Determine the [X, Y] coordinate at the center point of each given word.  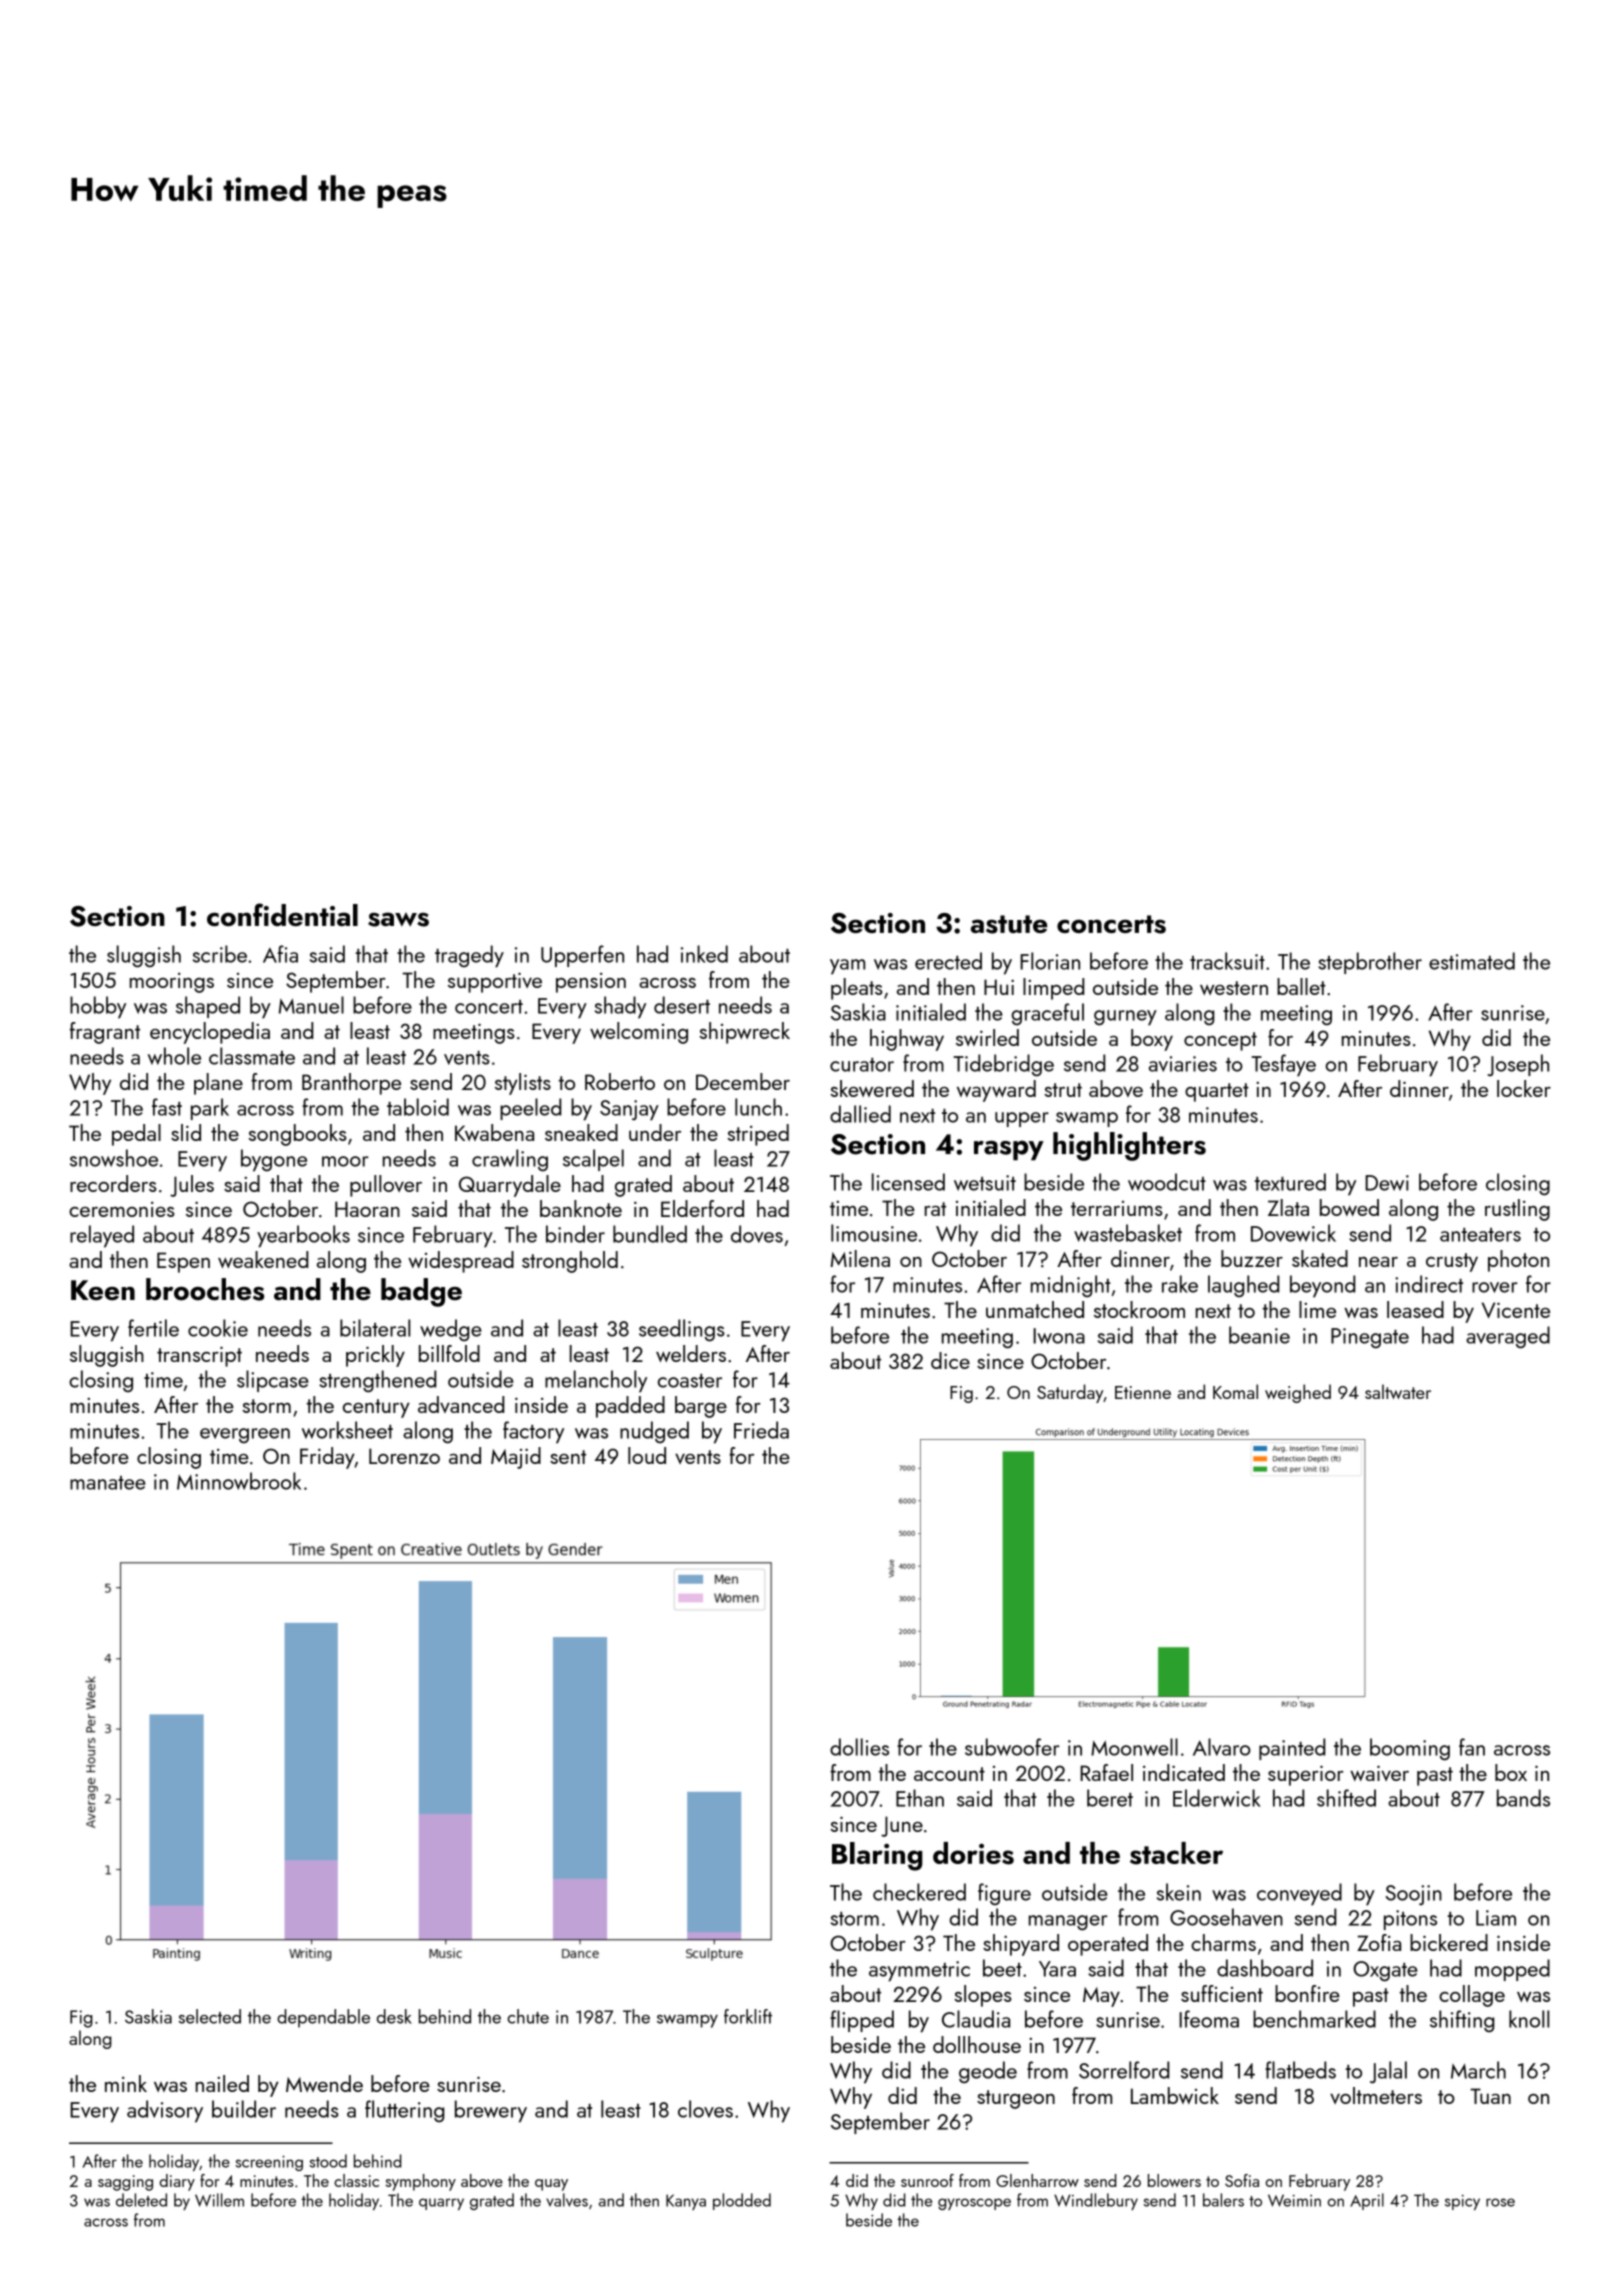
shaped [208, 1007]
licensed [908, 1182]
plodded [742, 2201]
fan [1472, 1747]
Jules [192, 1186]
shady [620, 1007]
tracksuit [1227, 961]
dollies [859, 1747]
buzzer [1252, 1258]
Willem [219, 2200]
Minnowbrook [239, 1481]
